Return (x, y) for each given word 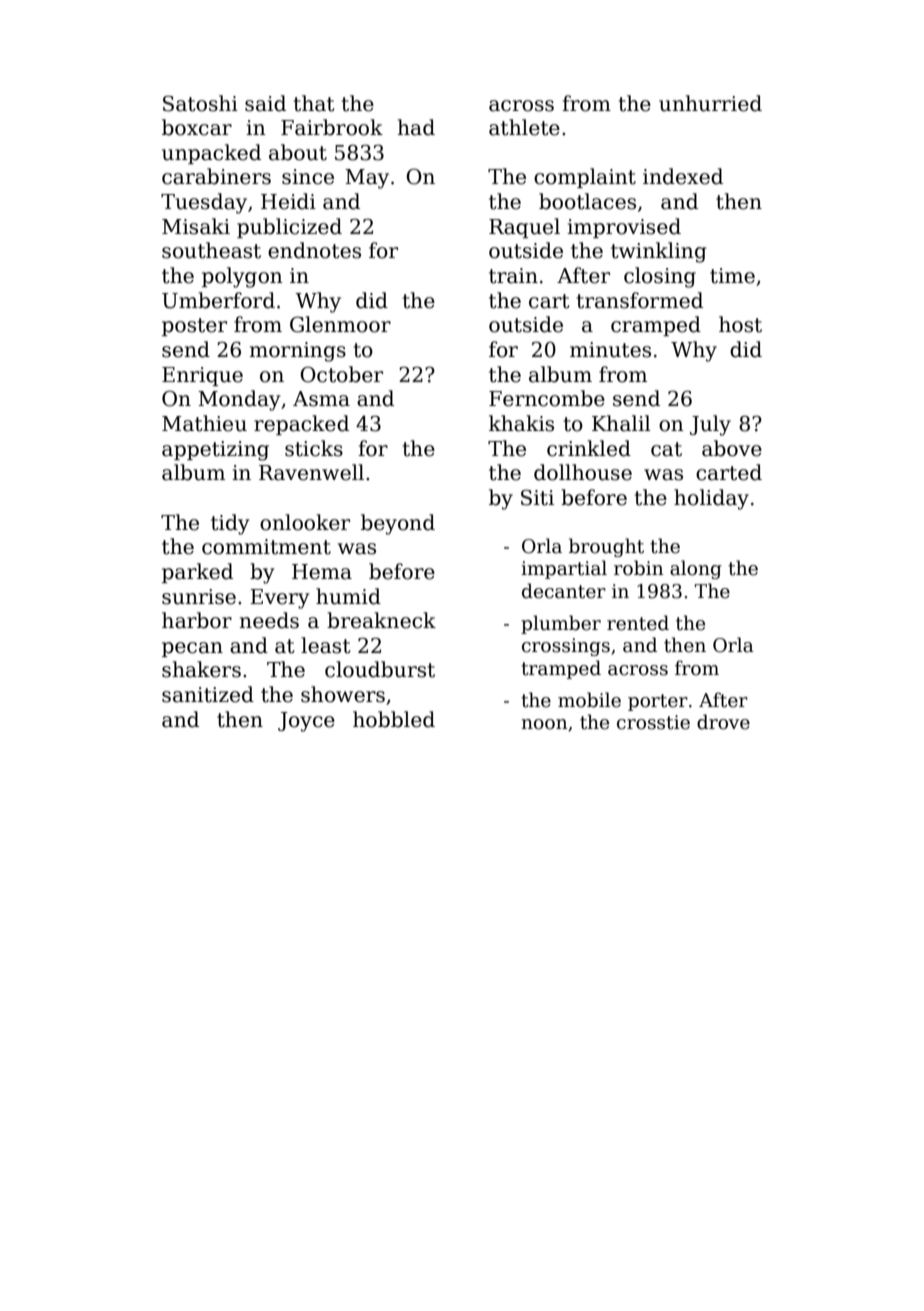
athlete (524, 127)
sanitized (208, 694)
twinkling (659, 252)
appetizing (215, 451)
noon (544, 724)
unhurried (710, 103)
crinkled (589, 448)
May (367, 179)
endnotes (314, 250)
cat (666, 449)
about (298, 152)
